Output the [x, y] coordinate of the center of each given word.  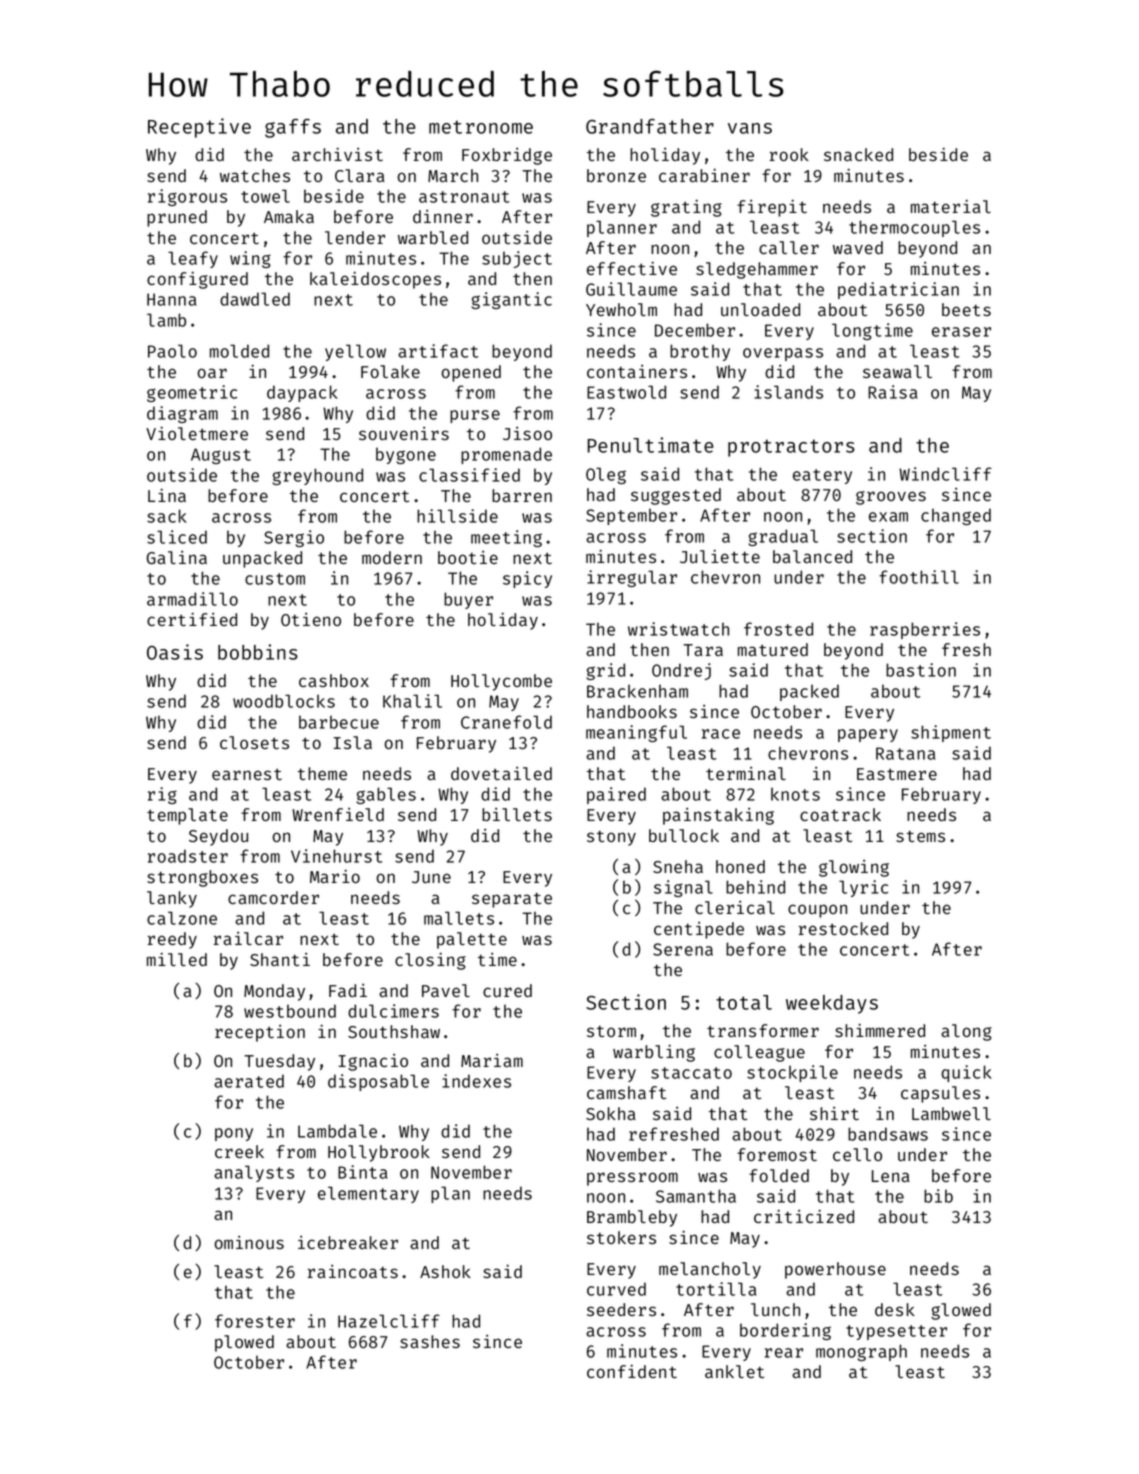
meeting [506, 538]
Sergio [294, 538]
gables [386, 795]
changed [956, 516]
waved [858, 247]
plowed [244, 1343]
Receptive [199, 128]
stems [920, 836]
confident [632, 1371]
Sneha [678, 866]
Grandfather [650, 126]
